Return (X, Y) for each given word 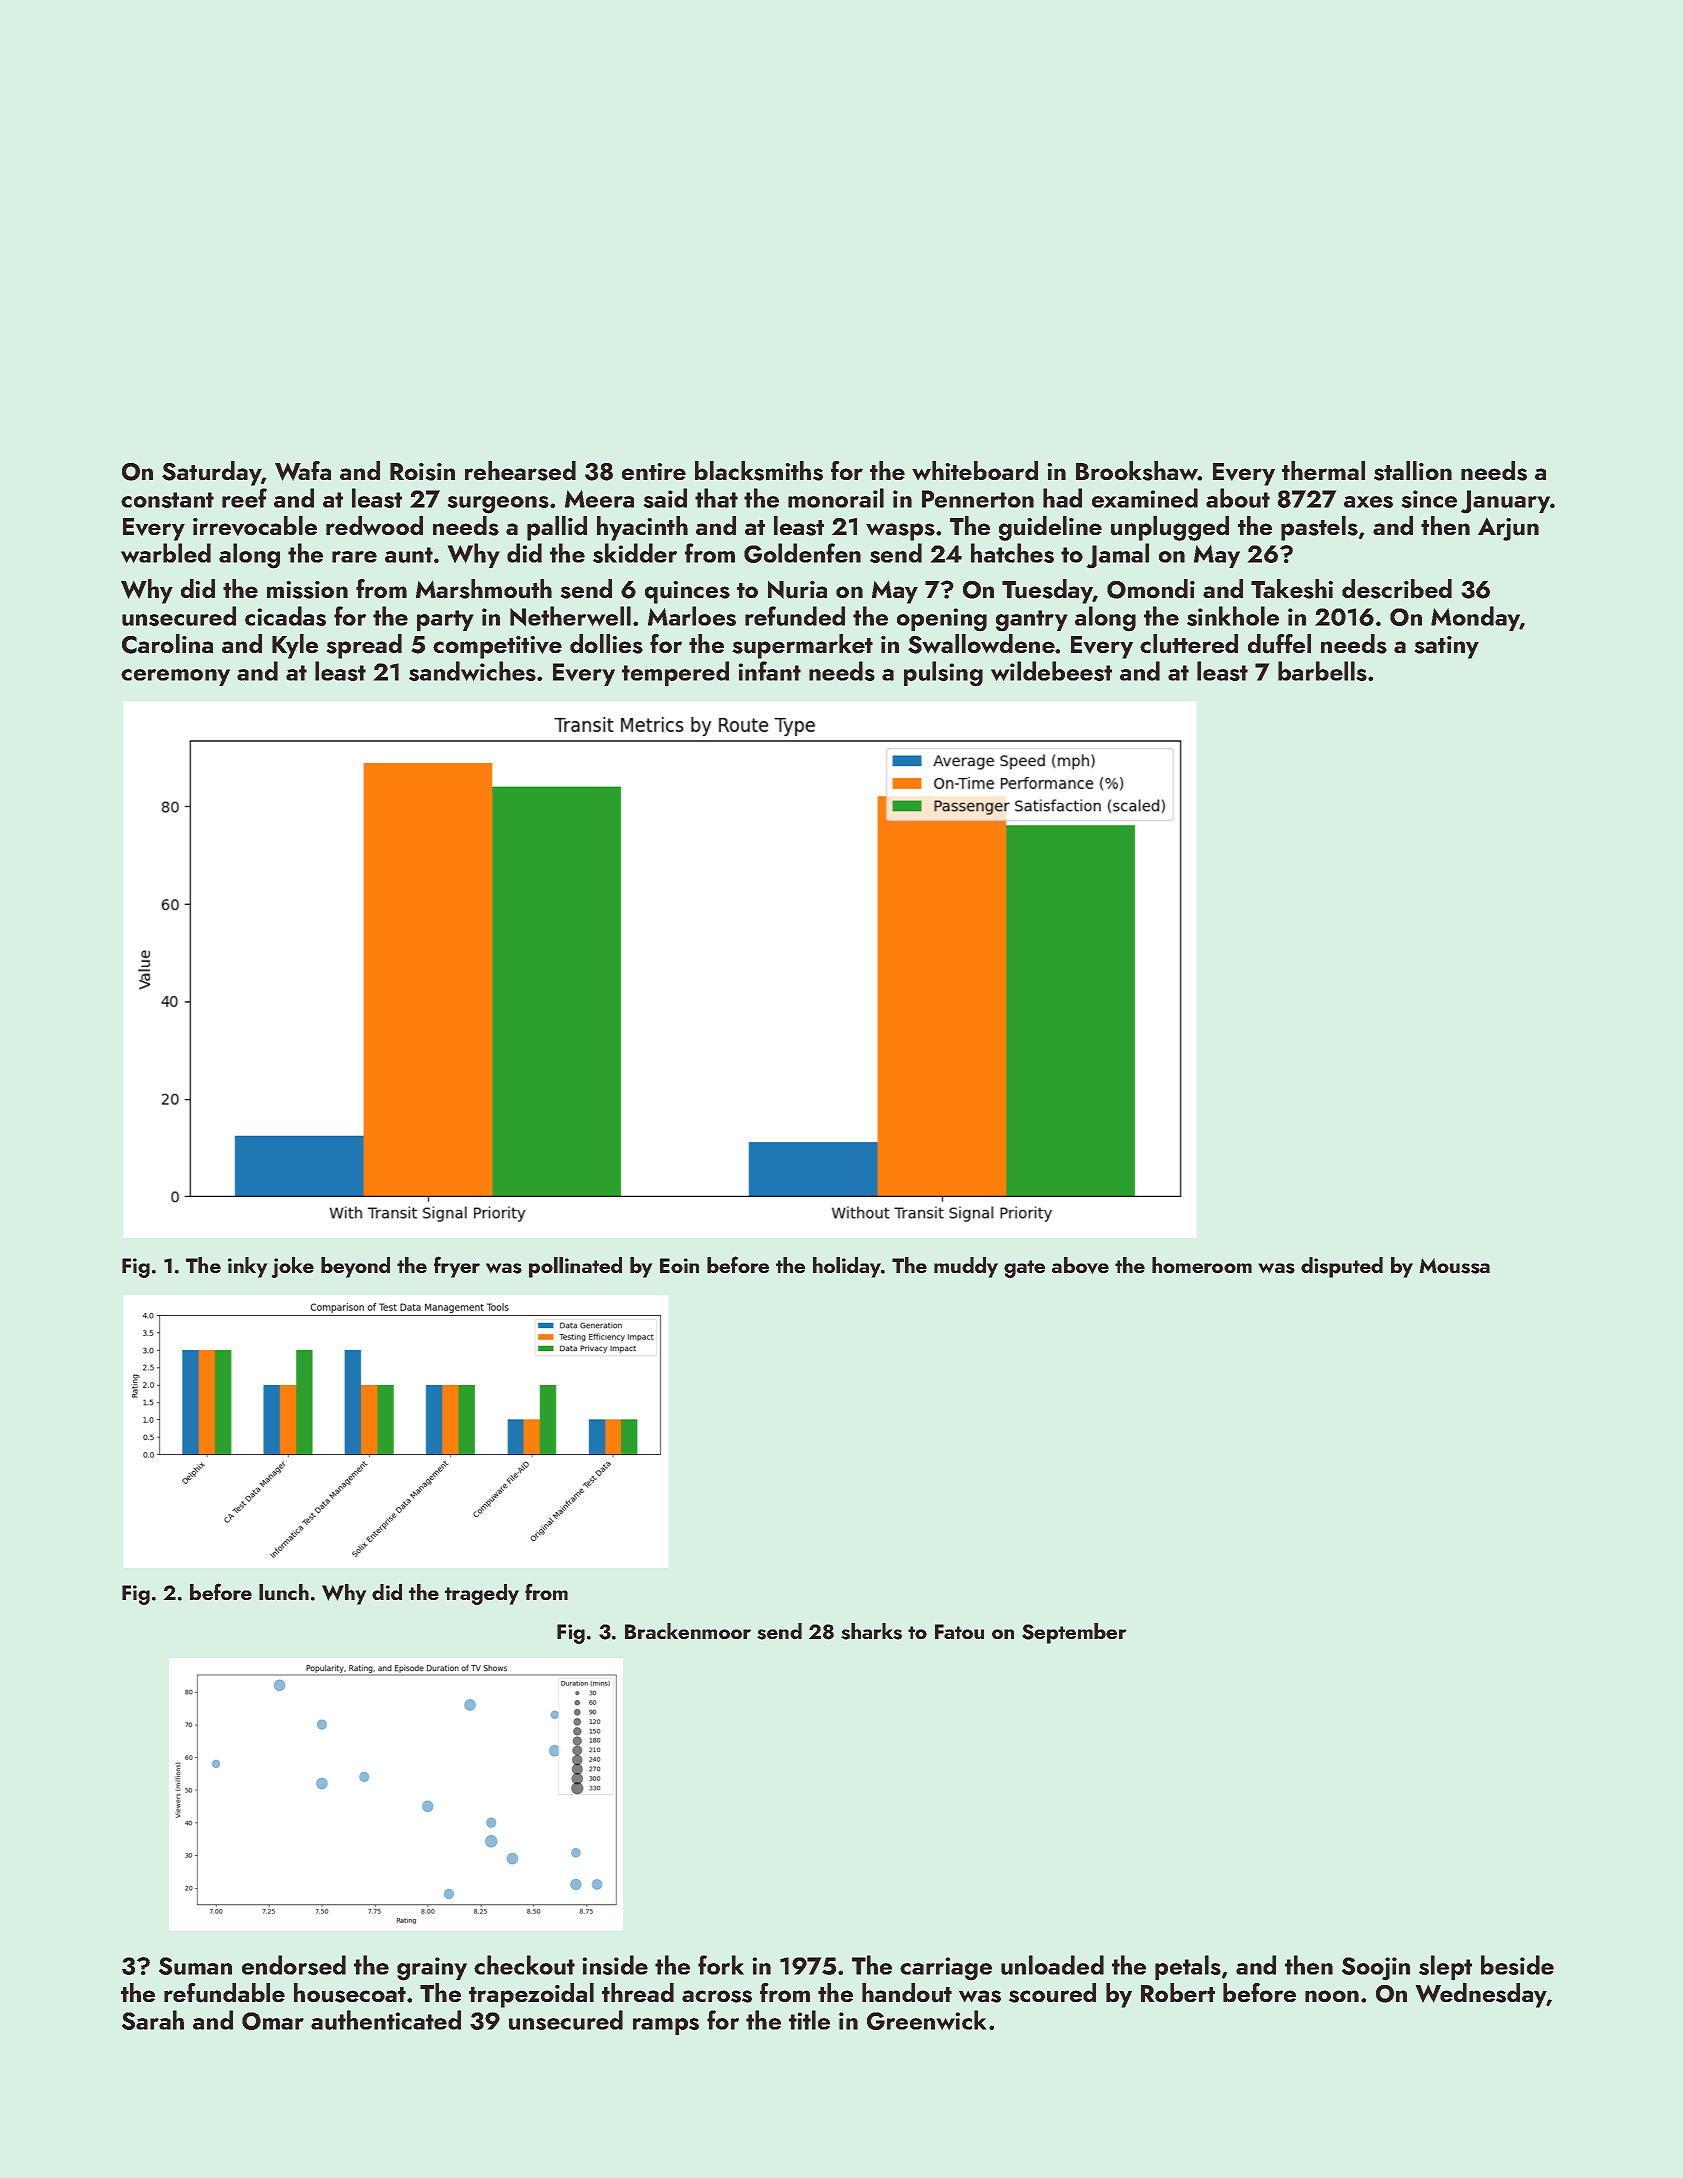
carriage (946, 1968)
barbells (1322, 671)
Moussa (1455, 1266)
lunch (284, 1592)
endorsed (294, 1965)
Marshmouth (484, 589)
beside (1517, 1965)
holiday (847, 1267)
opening (942, 619)
